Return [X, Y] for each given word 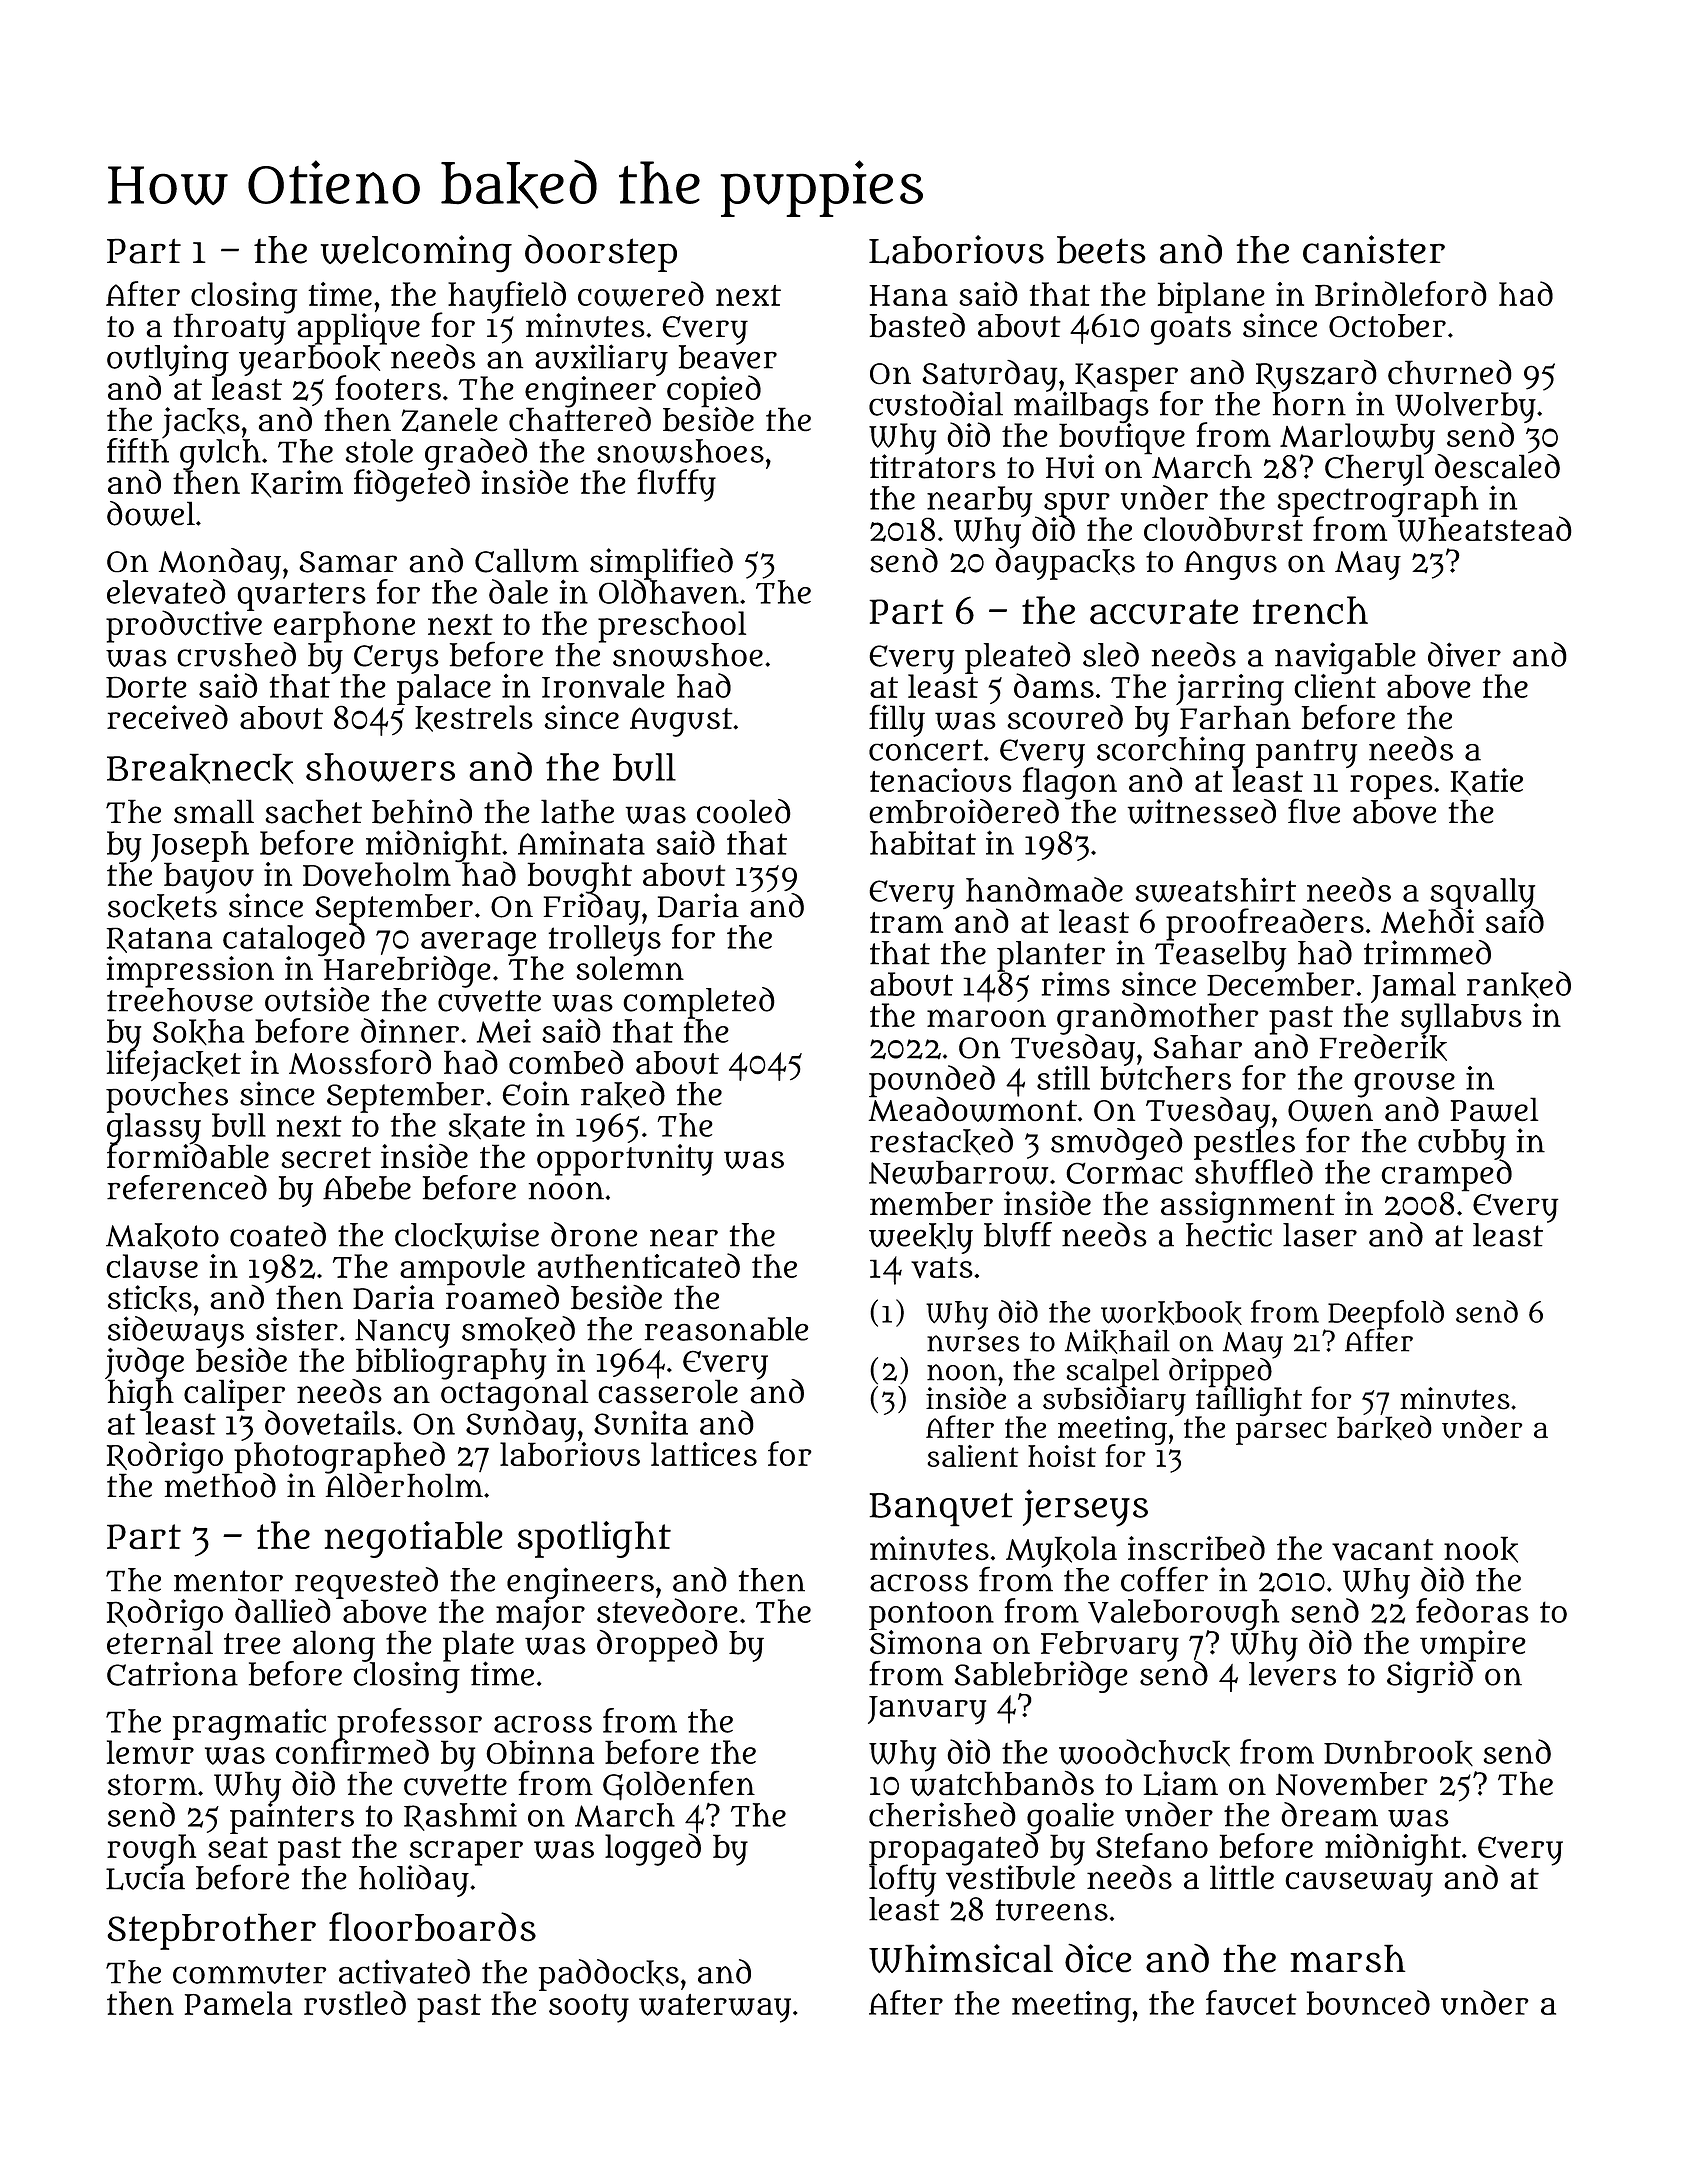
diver [1464, 654]
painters [292, 1818]
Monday [220, 564]
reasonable [726, 1329]
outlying [168, 360]
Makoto [162, 1236]
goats [1191, 330]
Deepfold [1386, 1314]
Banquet [941, 1510]
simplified [661, 563]
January [927, 1710]
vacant [1383, 1550]
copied [714, 391]
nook [1481, 1549]
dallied [283, 1611]
